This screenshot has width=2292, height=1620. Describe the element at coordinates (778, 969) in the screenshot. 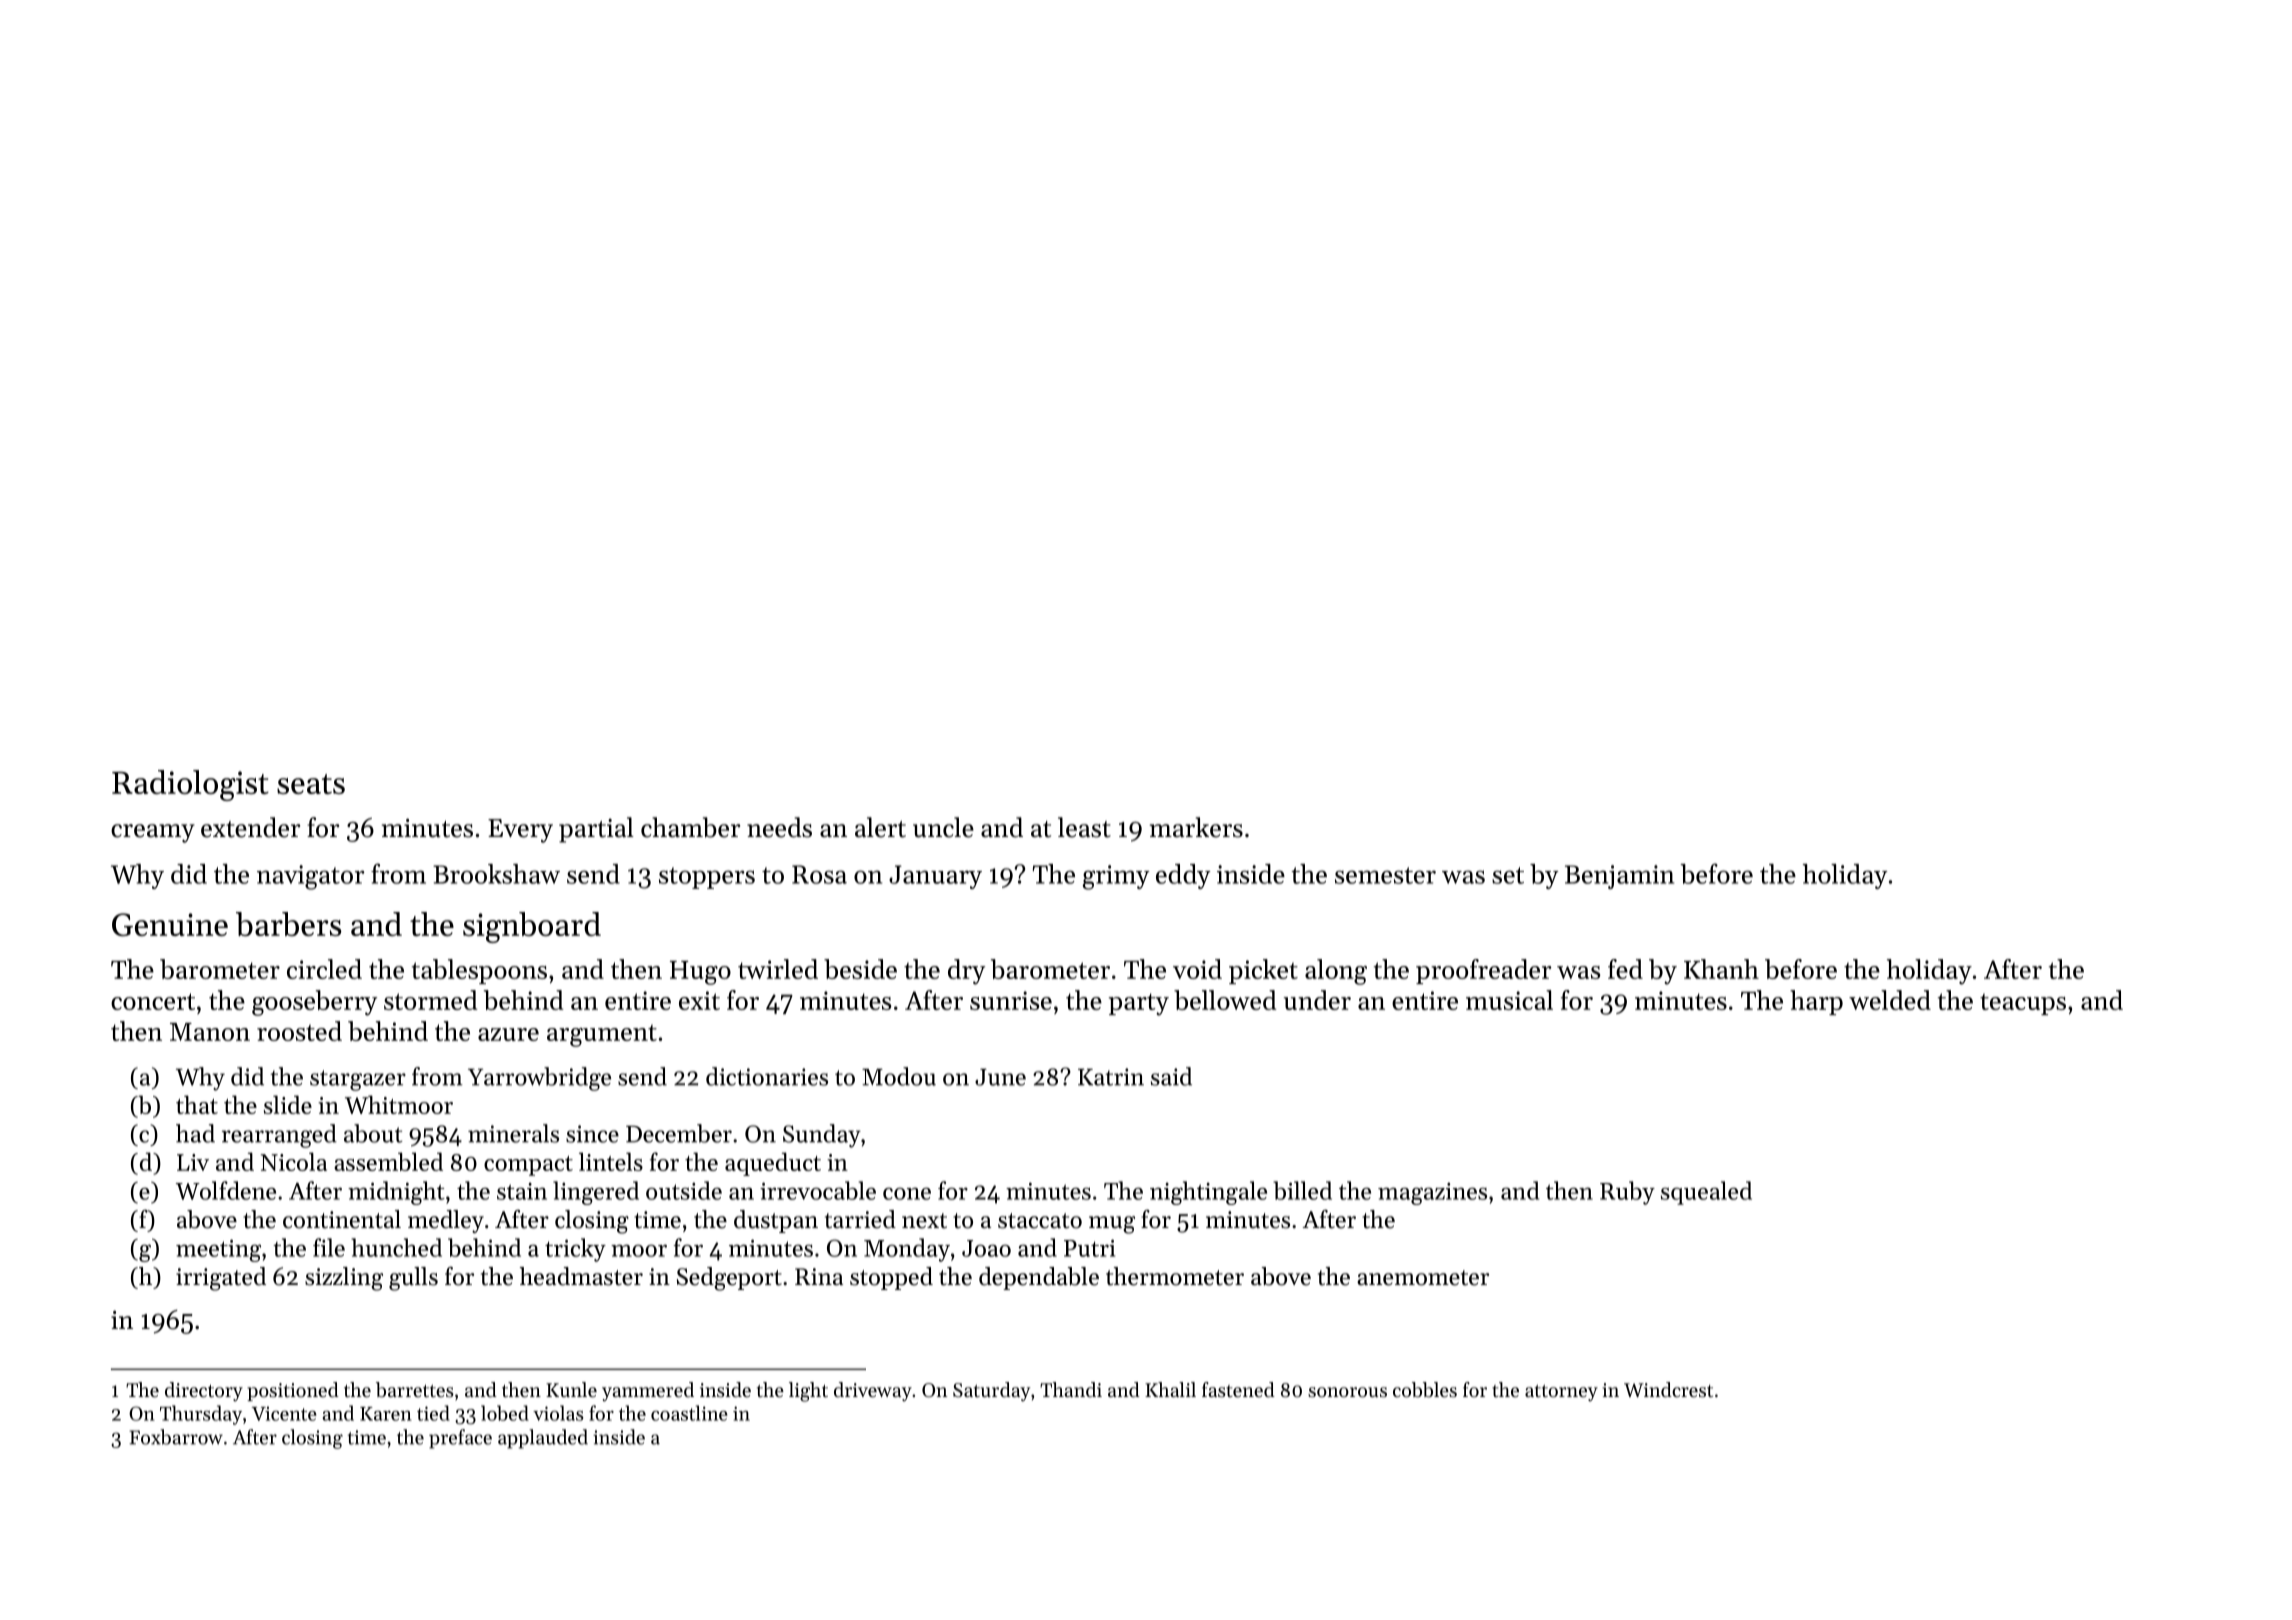

I see `twirled` at that location.
